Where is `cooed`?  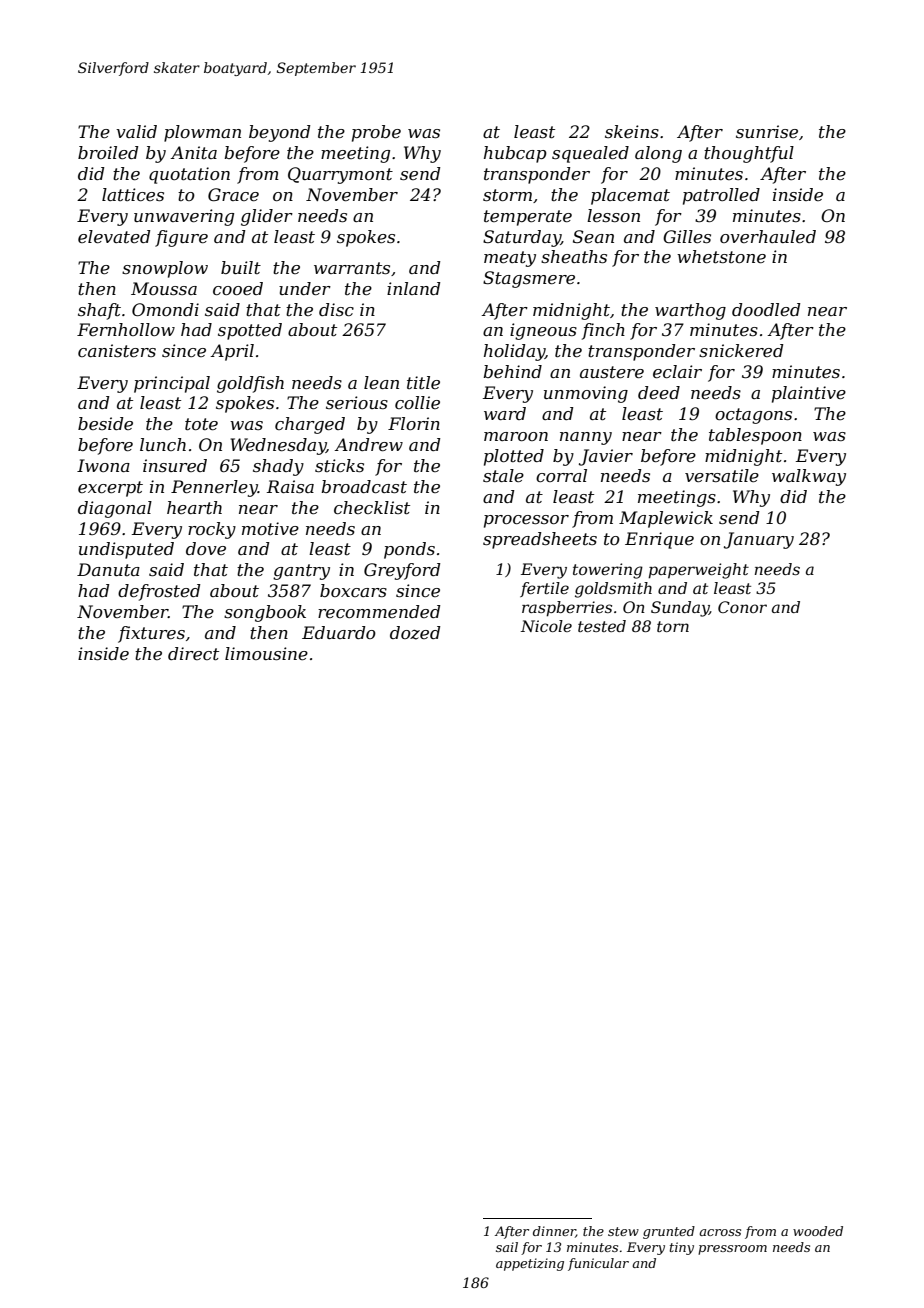 cooed is located at coordinates (238, 288).
